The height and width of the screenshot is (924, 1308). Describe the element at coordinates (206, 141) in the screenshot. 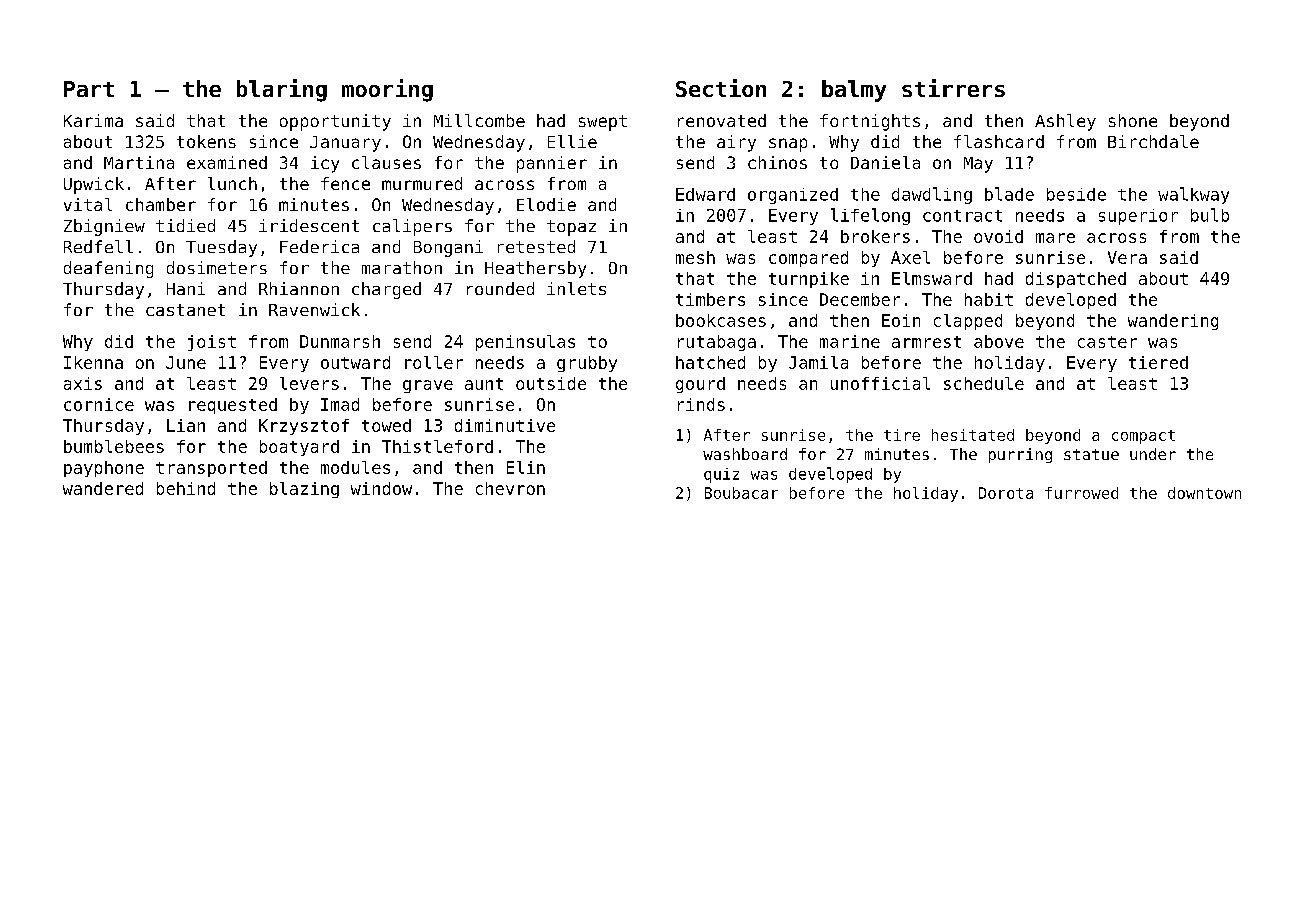

I see `tokens` at that location.
